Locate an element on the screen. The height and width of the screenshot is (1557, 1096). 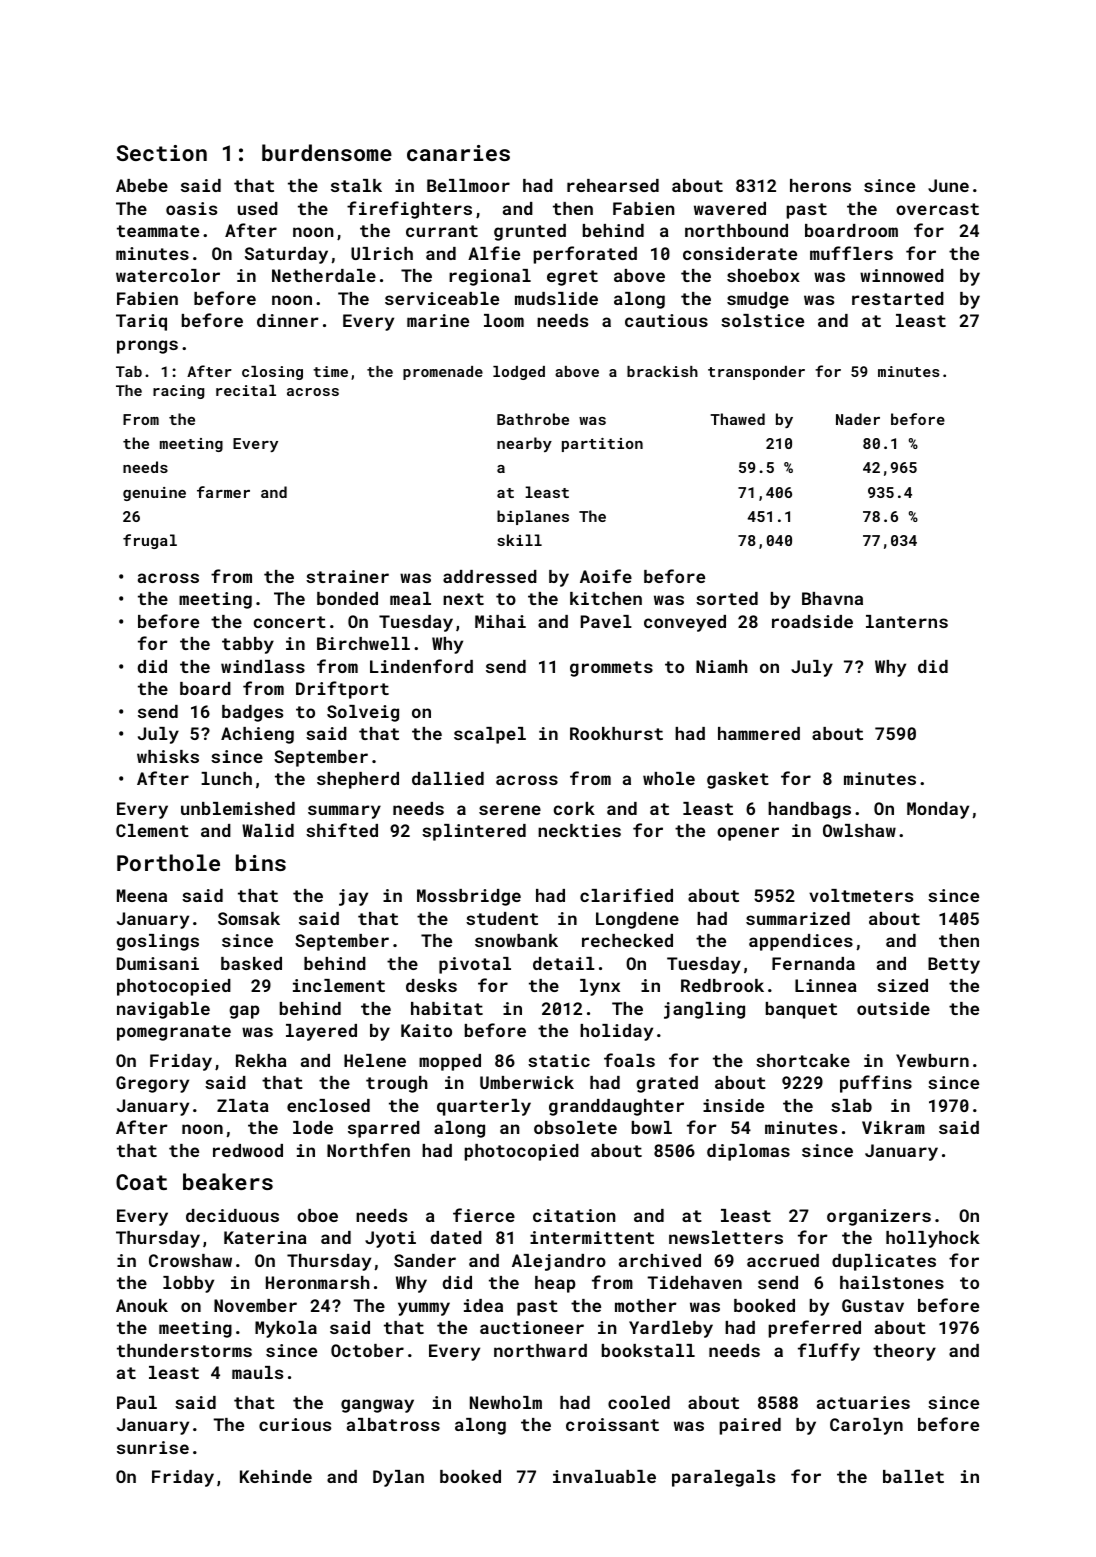
Rekha is located at coordinates (261, 1060).
